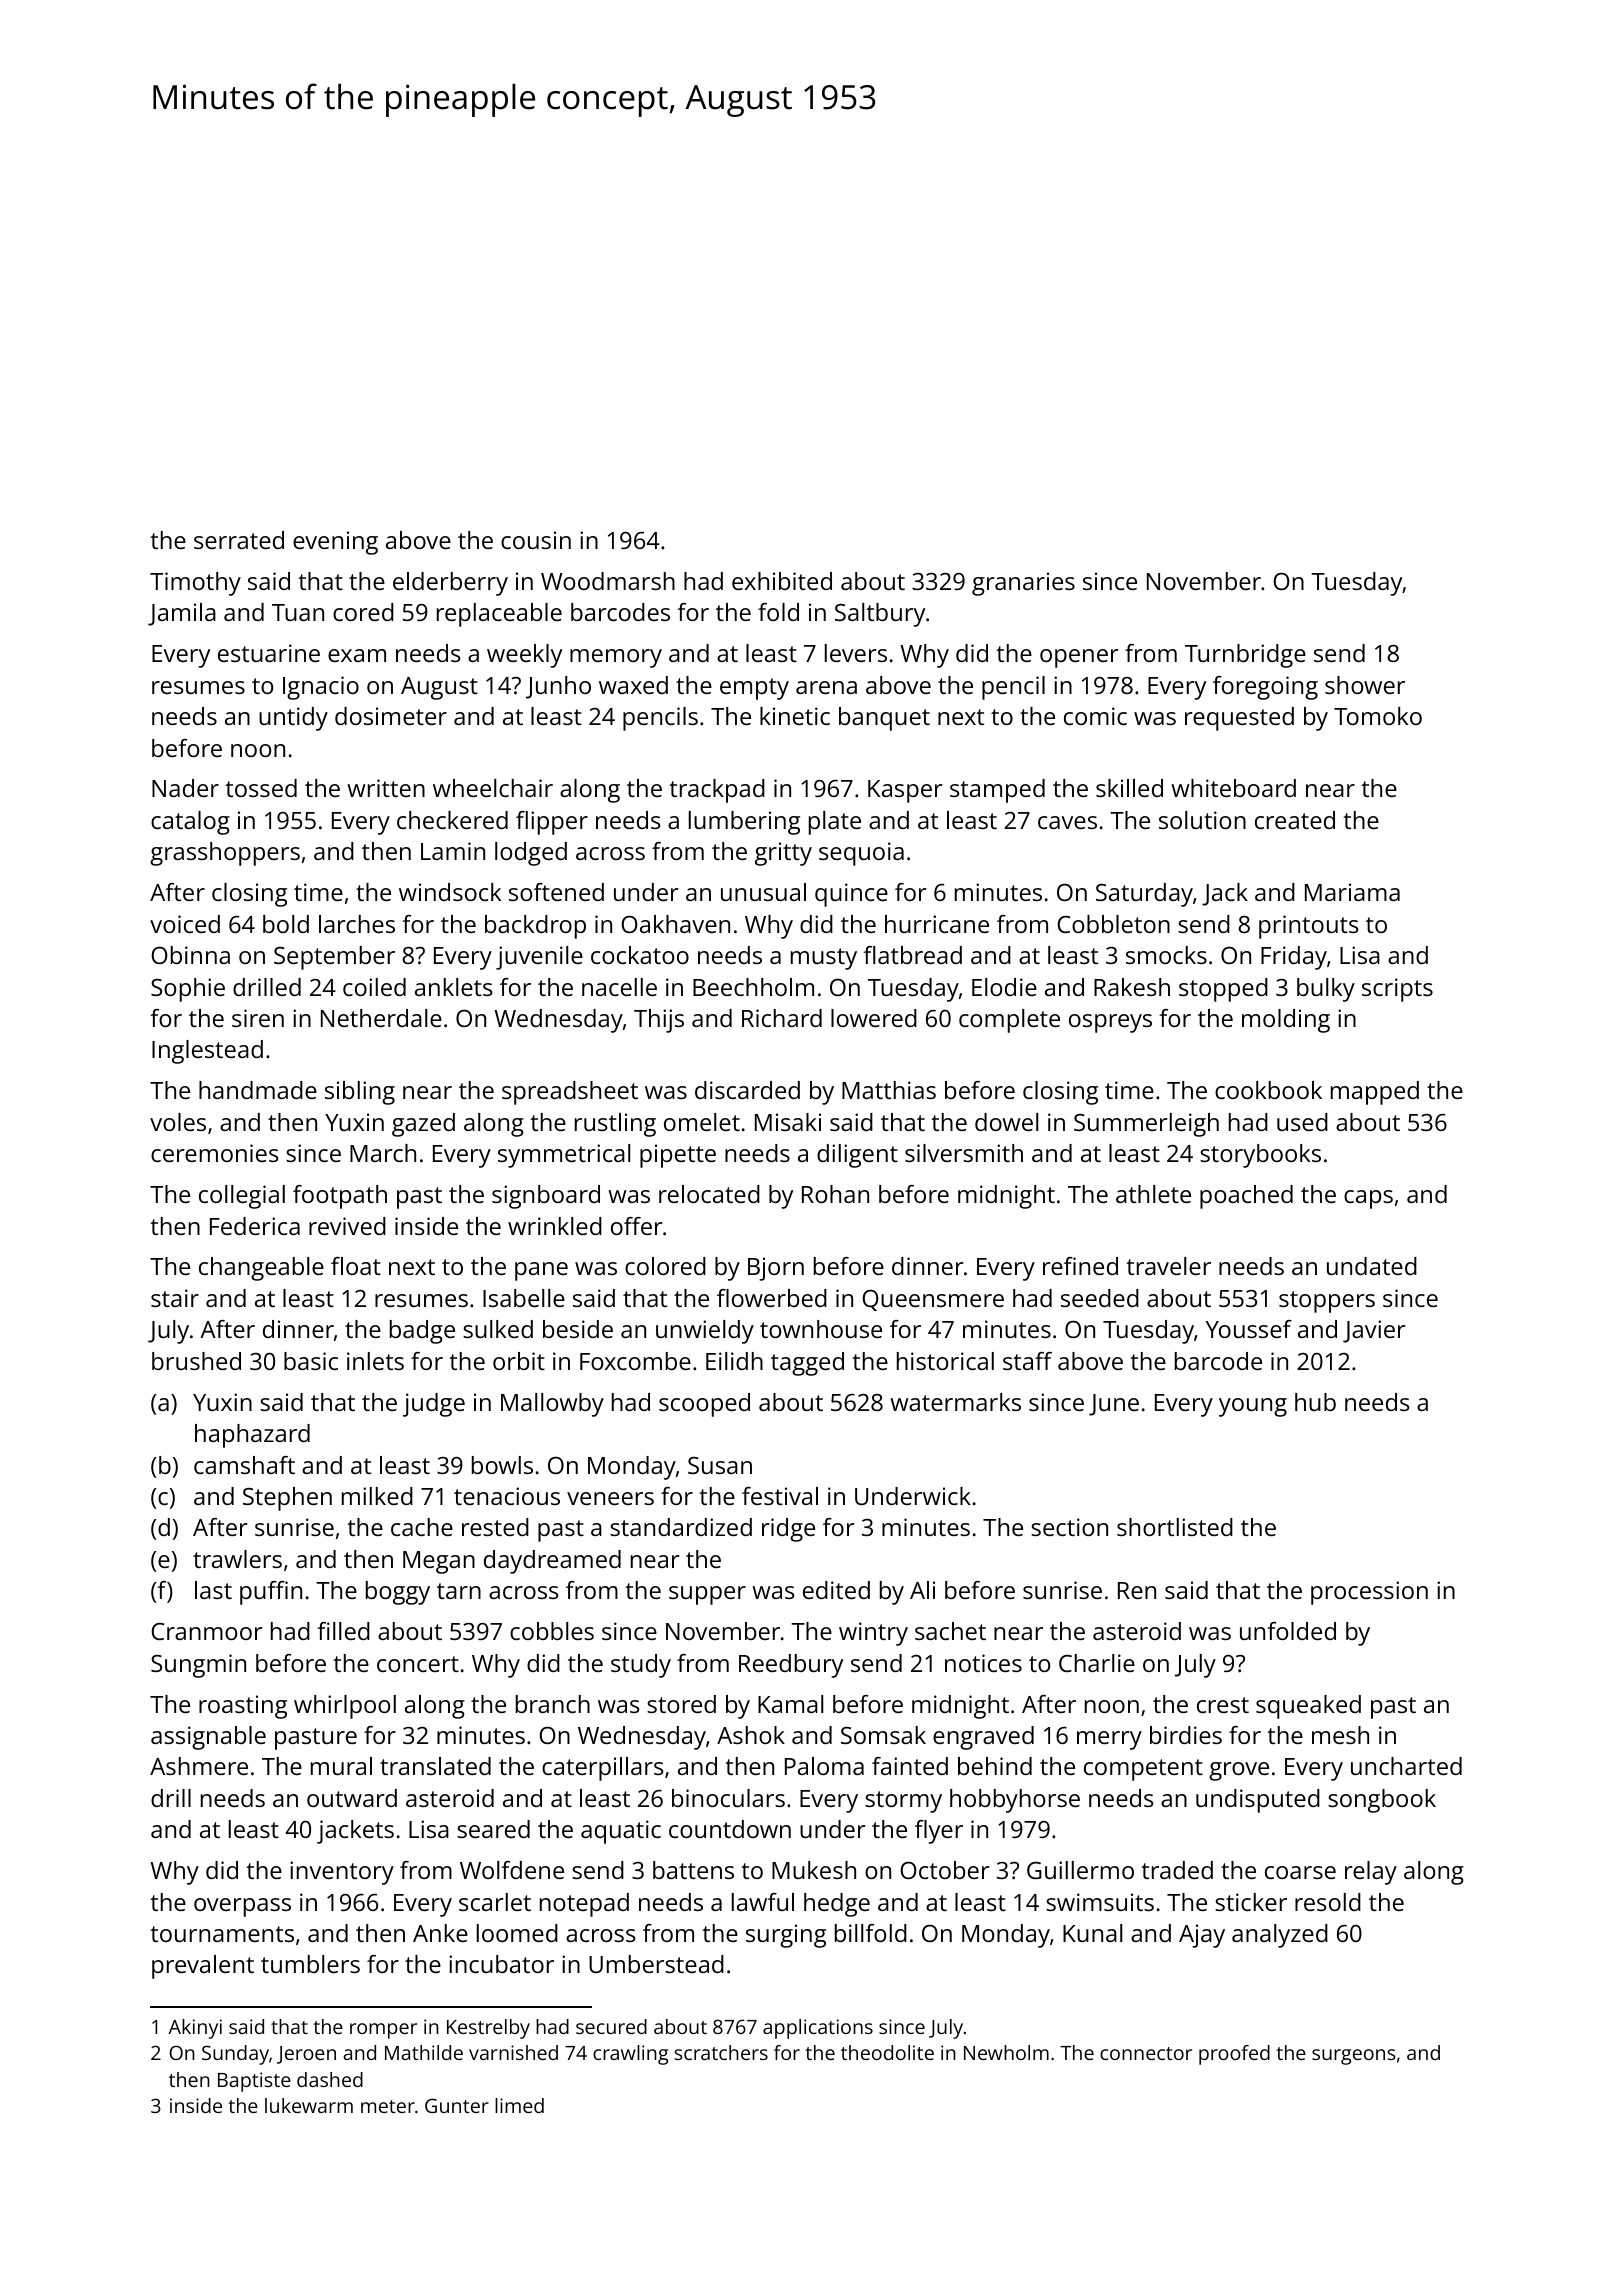 The height and width of the page is (2292, 1620). What do you see at coordinates (1006, 2052) in the page?
I see `Newholm` at bounding box center [1006, 2052].
